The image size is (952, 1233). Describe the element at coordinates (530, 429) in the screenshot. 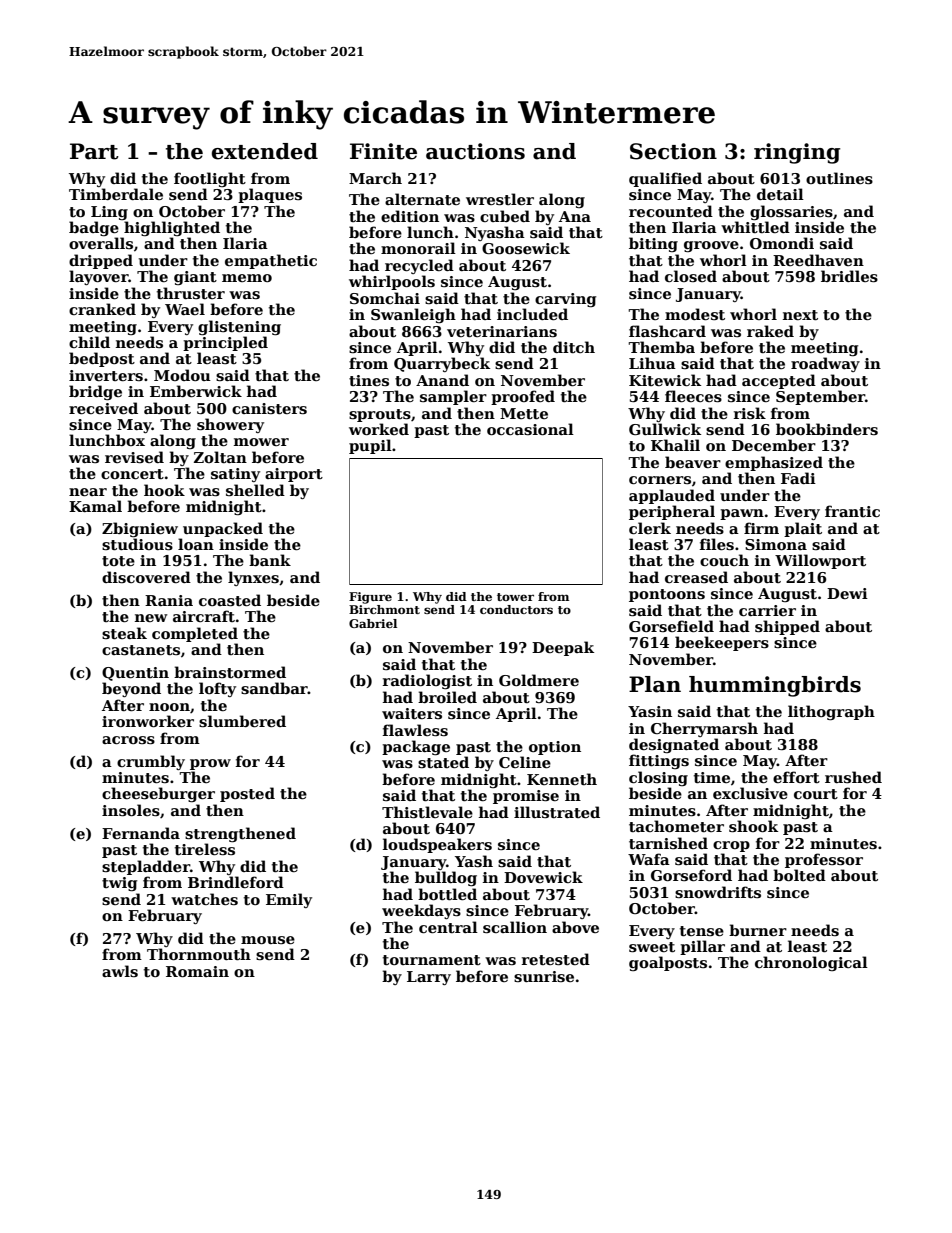

I see `occasional` at that location.
